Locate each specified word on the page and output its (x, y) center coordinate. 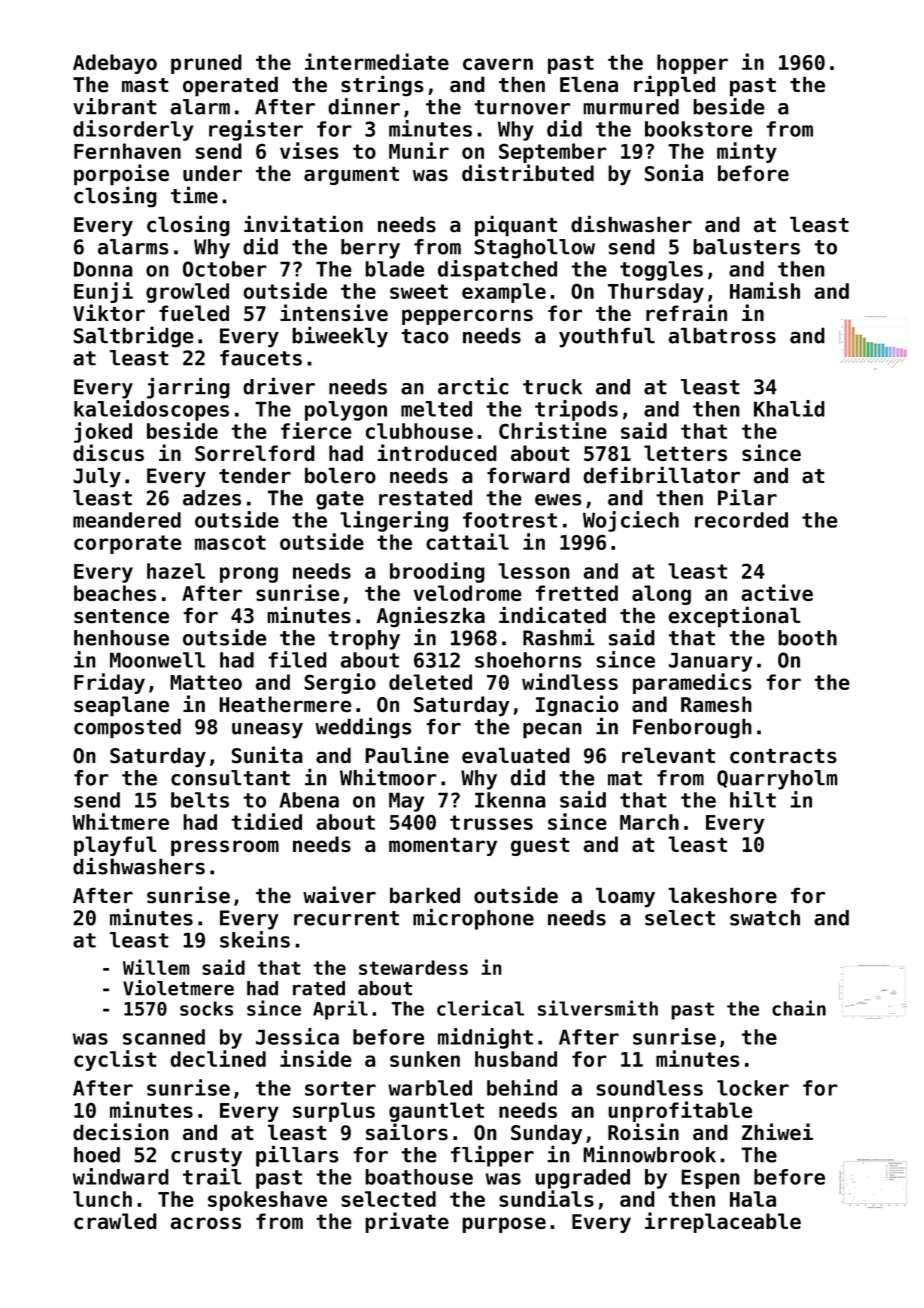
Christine (553, 430)
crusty (206, 1157)
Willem (156, 967)
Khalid (789, 408)
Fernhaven (127, 151)
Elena (589, 84)
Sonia (674, 173)
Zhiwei (777, 1132)
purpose (504, 1225)
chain (799, 1008)
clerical (480, 1008)
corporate (128, 544)
